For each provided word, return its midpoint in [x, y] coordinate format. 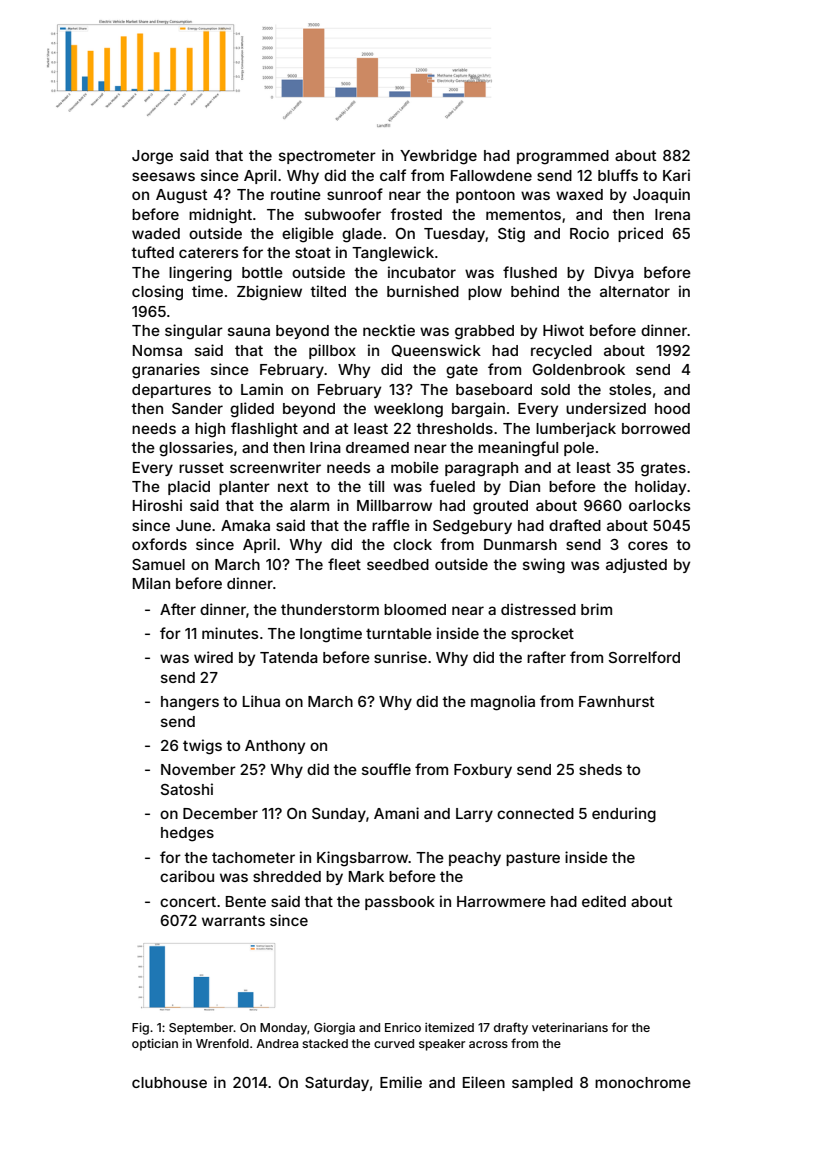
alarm [309, 505]
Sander [197, 408]
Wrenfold [222, 1043]
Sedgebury [472, 527]
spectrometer [327, 157]
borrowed [656, 428]
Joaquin [661, 195]
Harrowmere [501, 901]
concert [188, 901]
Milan [151, 583]
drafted [575, 525]
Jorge [152, 157]
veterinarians [570, 1027]
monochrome [643, 1082]
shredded [287, 876]
